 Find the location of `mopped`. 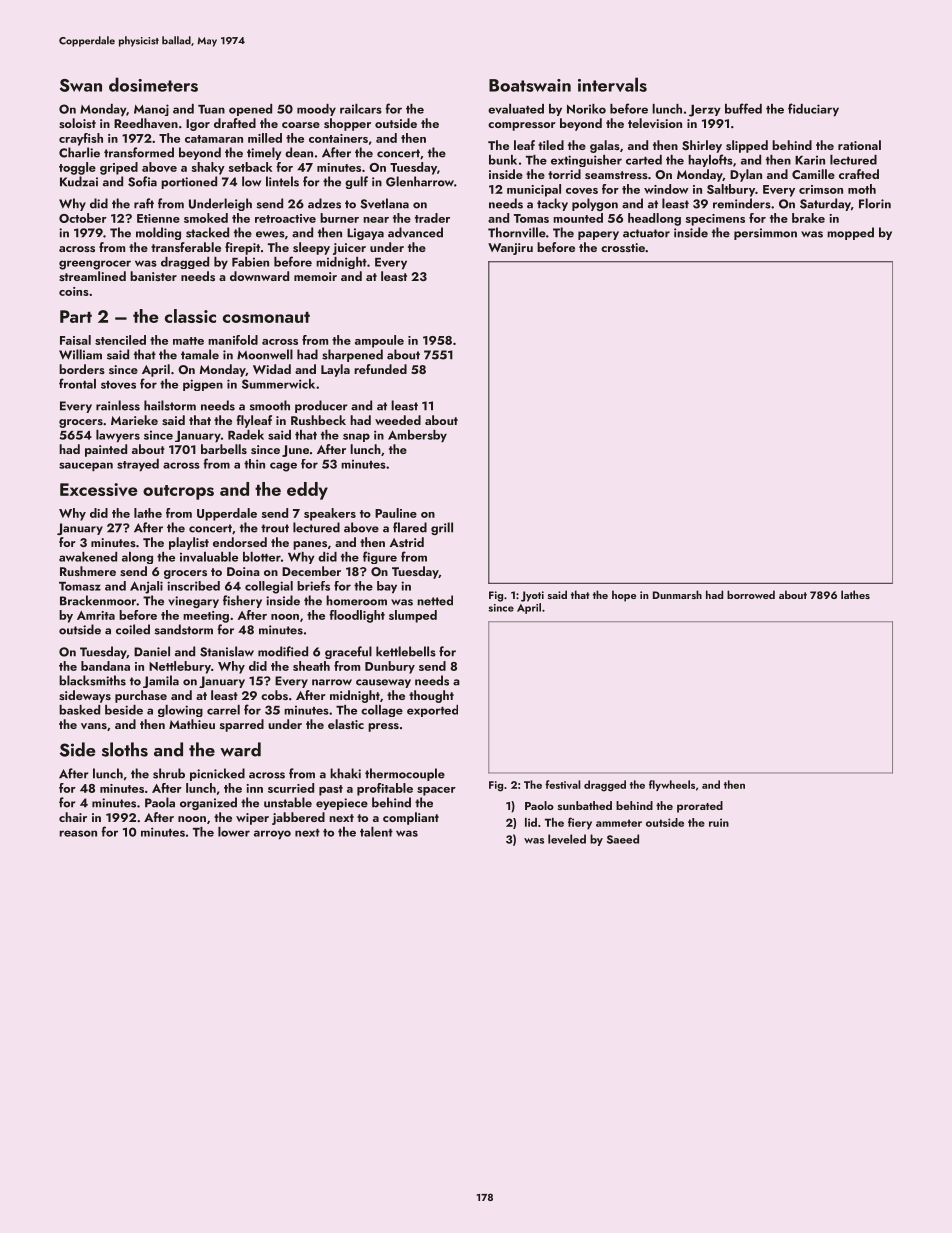

mopped is located at coordinates (850, 233).
